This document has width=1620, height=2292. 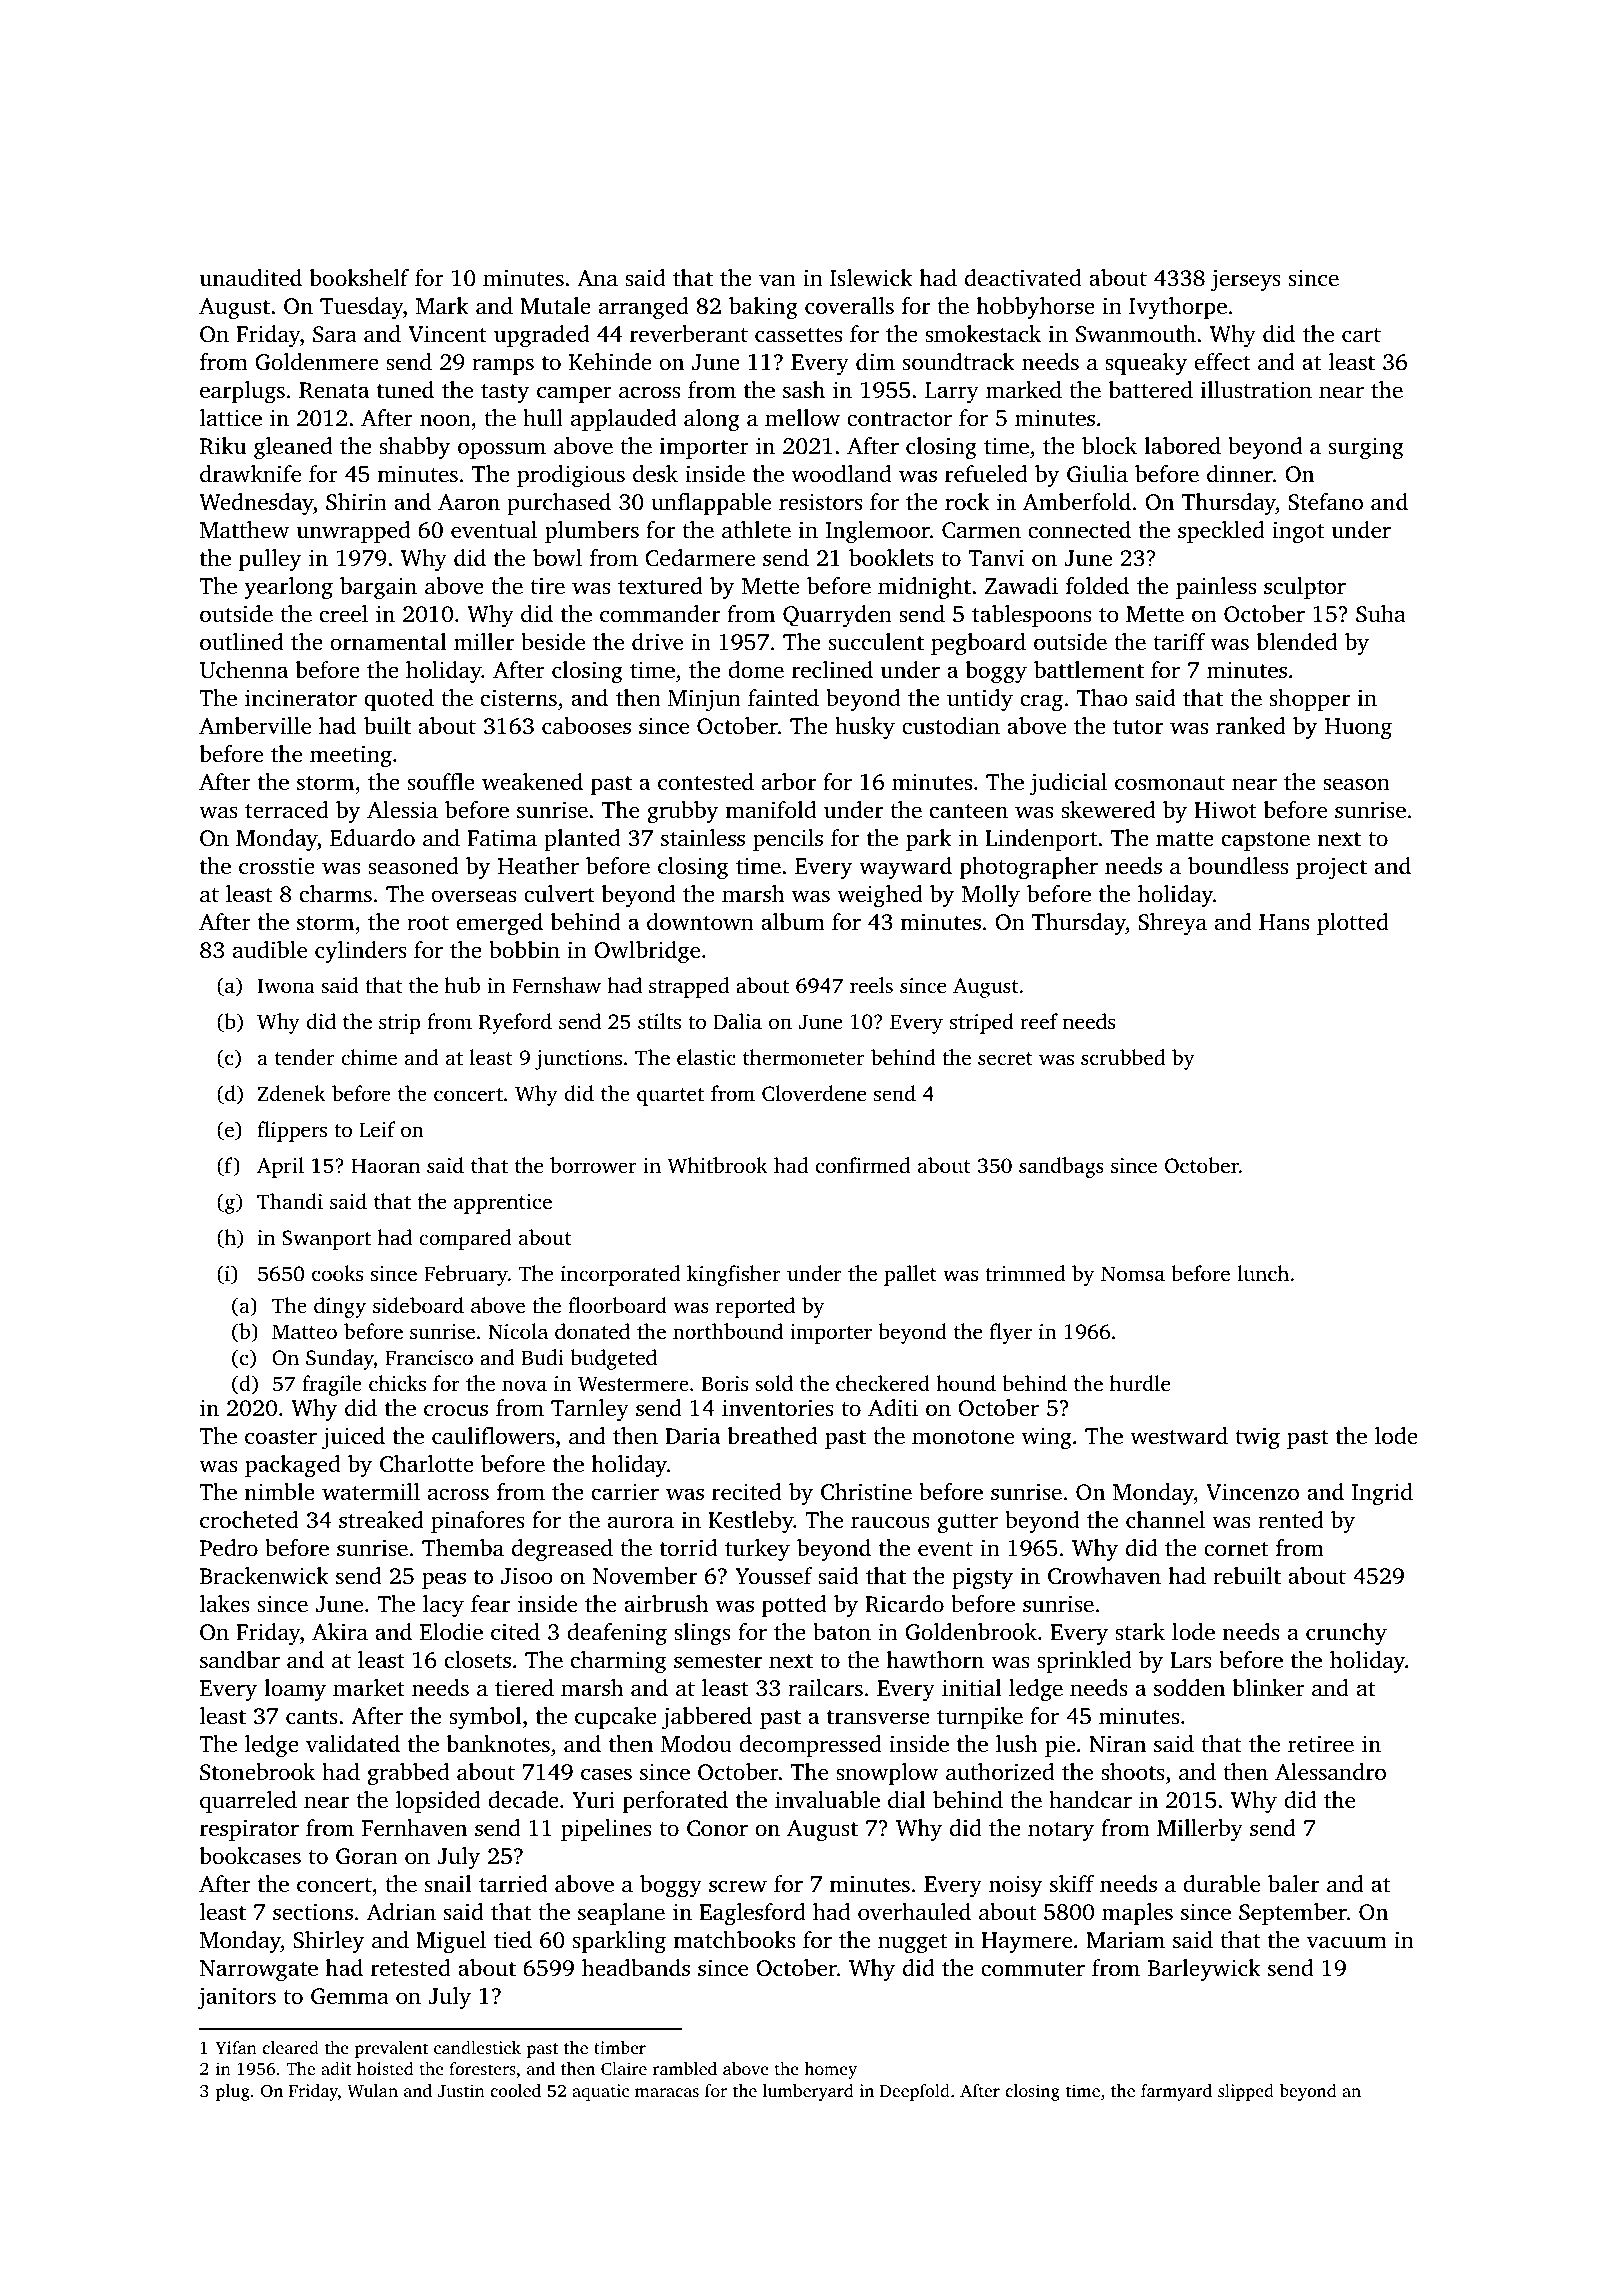 What do you see at coordinates (624, 2069) in the document?
I see `Claire` at bounding box center [624, 2069].
